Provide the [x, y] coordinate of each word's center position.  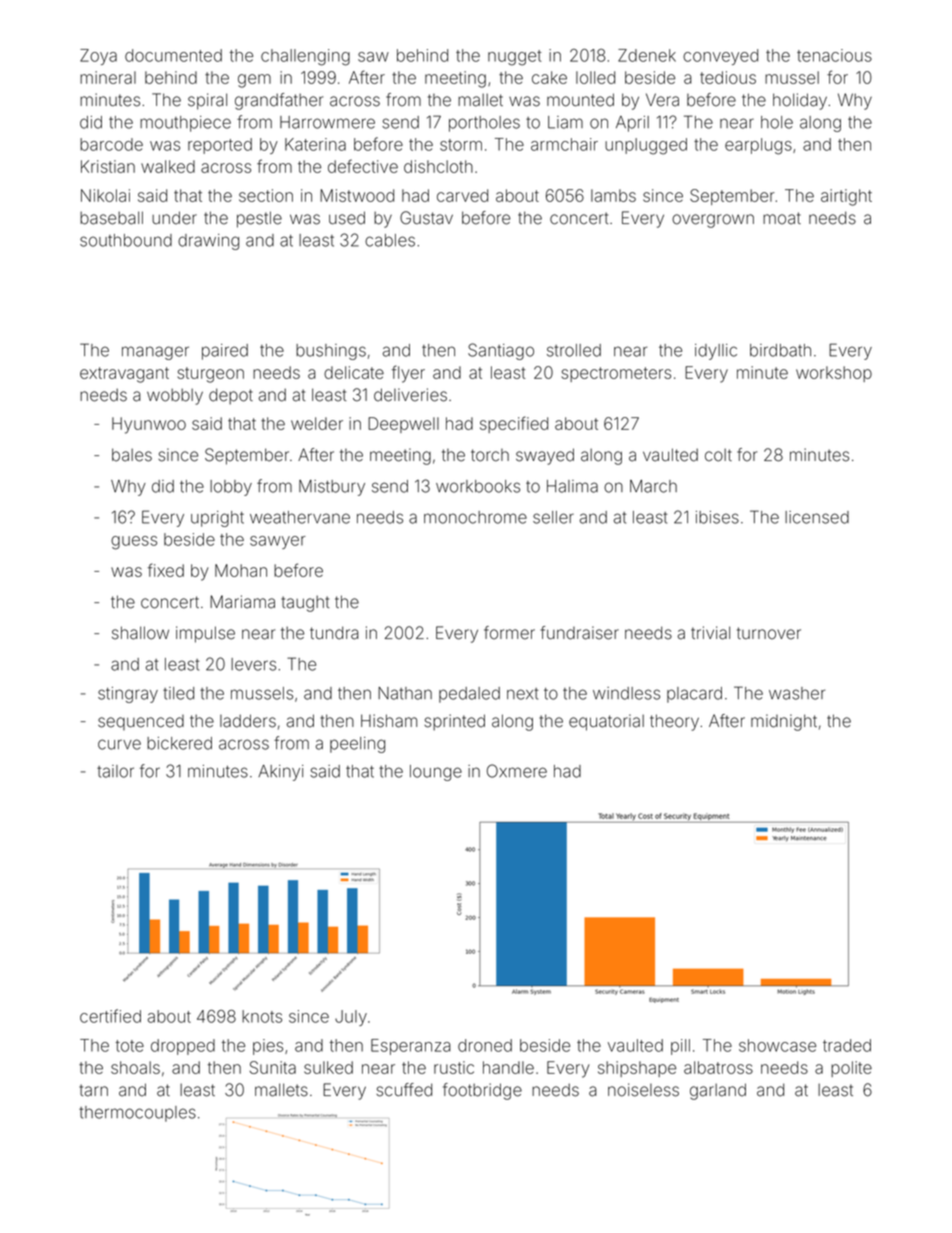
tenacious [834, 55]
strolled [574, 350]
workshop [834, 374]
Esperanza [411, 1047]
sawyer [278, 542]
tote [130, 1046]
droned [485, 1045]
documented [173, 55]
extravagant [124, 375]
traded [847, 1045]
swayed [545, 456]
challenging [305, 57]
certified [110, 1016]
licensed [817, 517]
